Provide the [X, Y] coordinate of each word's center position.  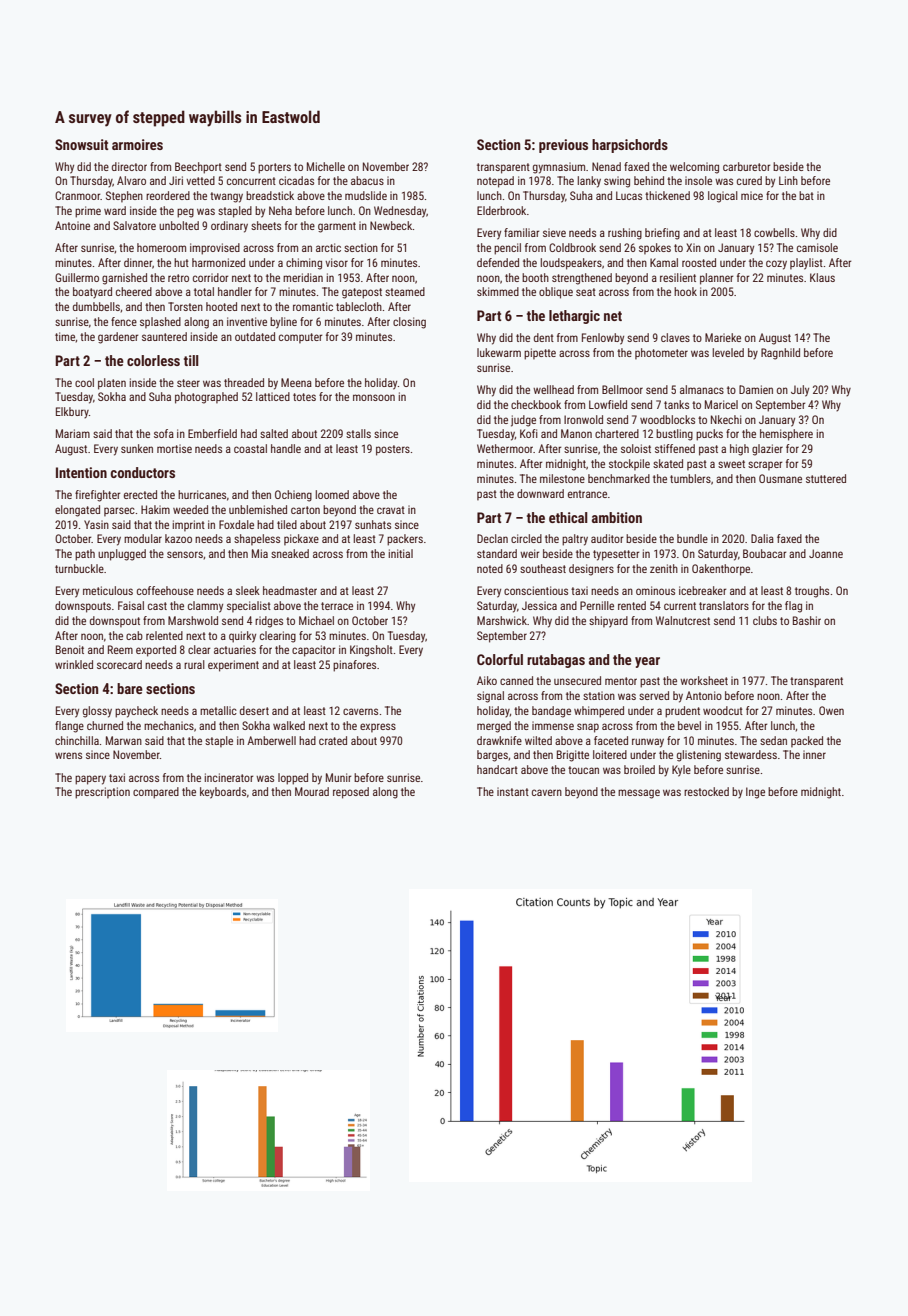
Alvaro [131, 180]
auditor [607, 538]
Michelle [326, 166]
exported [156, 651]
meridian [303, 277]
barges [492, 756]
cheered [134, 291]
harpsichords [630, 146]
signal [490, 697]
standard [497, 553]
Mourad [312, 791]
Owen [831, 710]
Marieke [723, 337]
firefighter [98, 496]
